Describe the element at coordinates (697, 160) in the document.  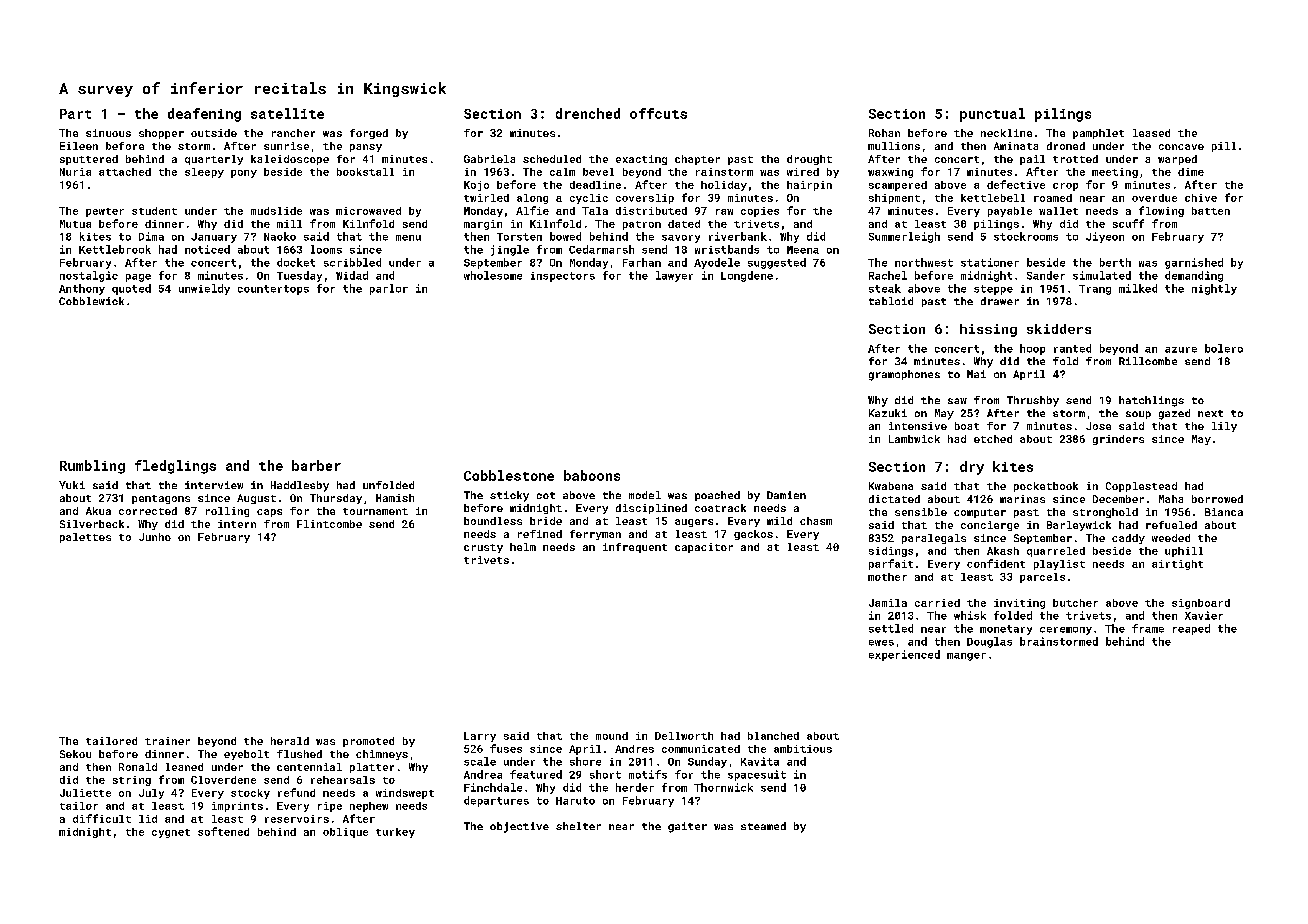
I see `chapter` at that location.
